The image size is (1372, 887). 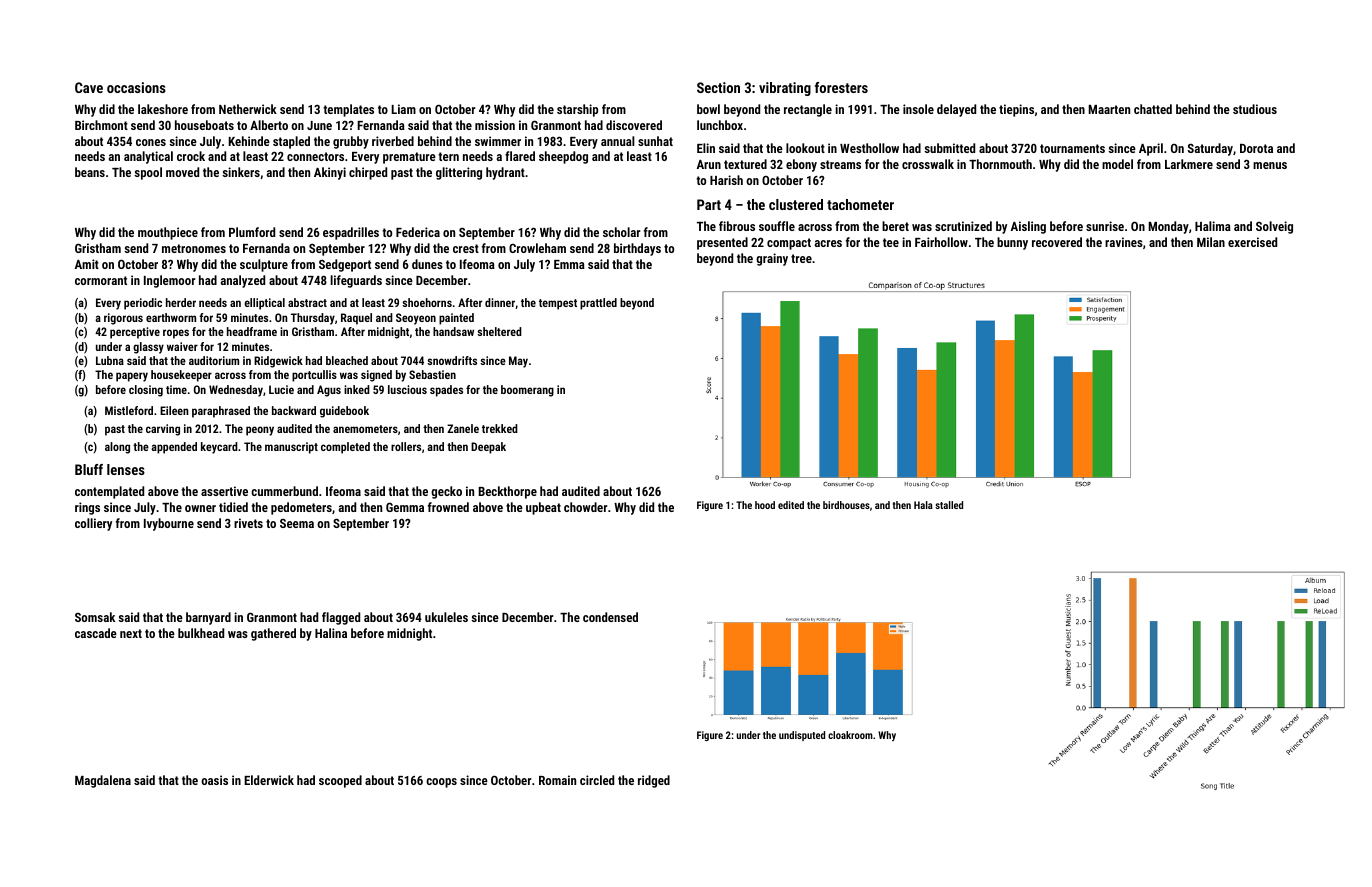 What do you see at coordinates (500, 428) in the document?
I see `trekked` at bounding box center [500, 428].
